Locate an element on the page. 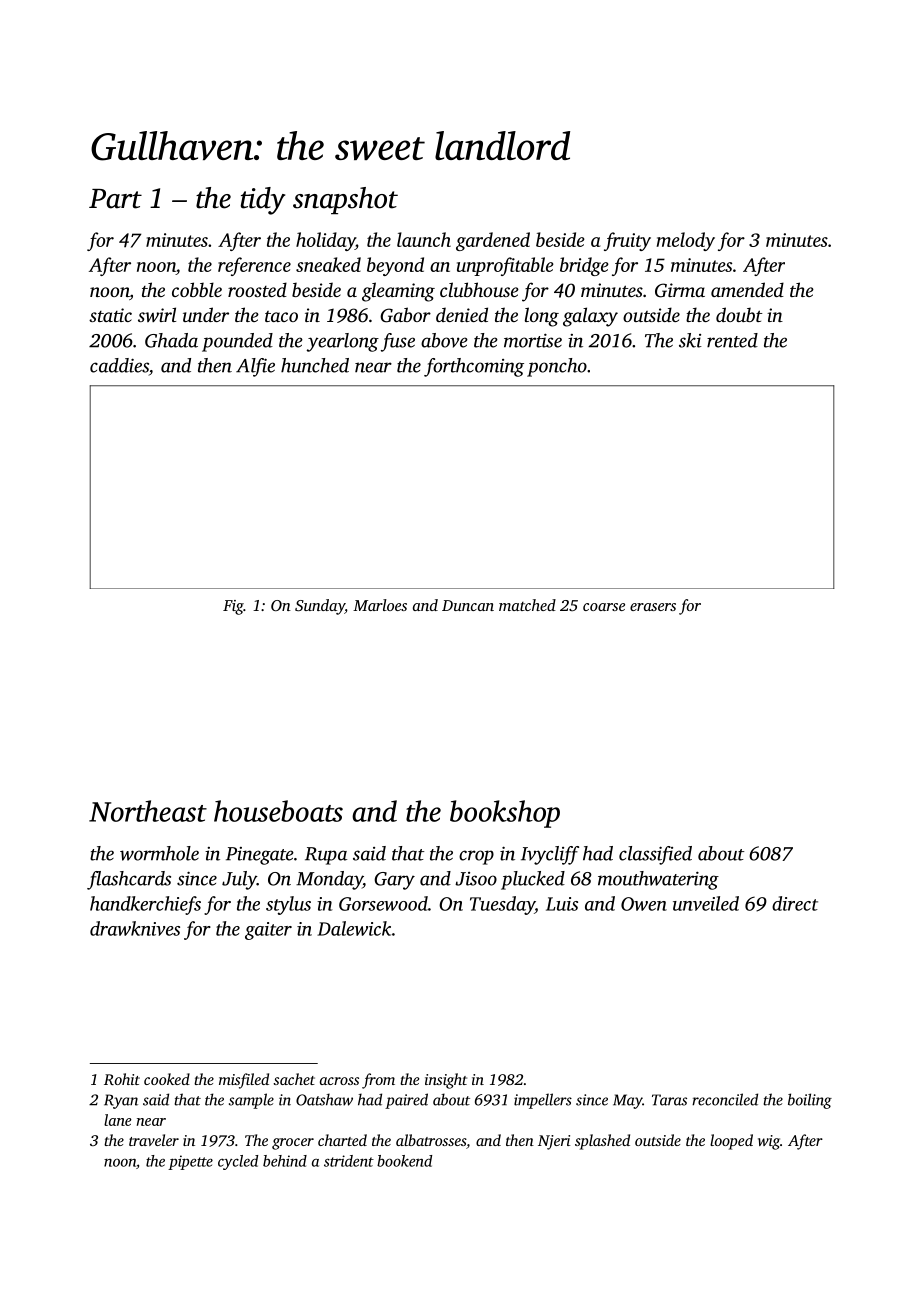 The width and height of the document is (924, 1314). cycled is located at coordinates (238, 1162).
